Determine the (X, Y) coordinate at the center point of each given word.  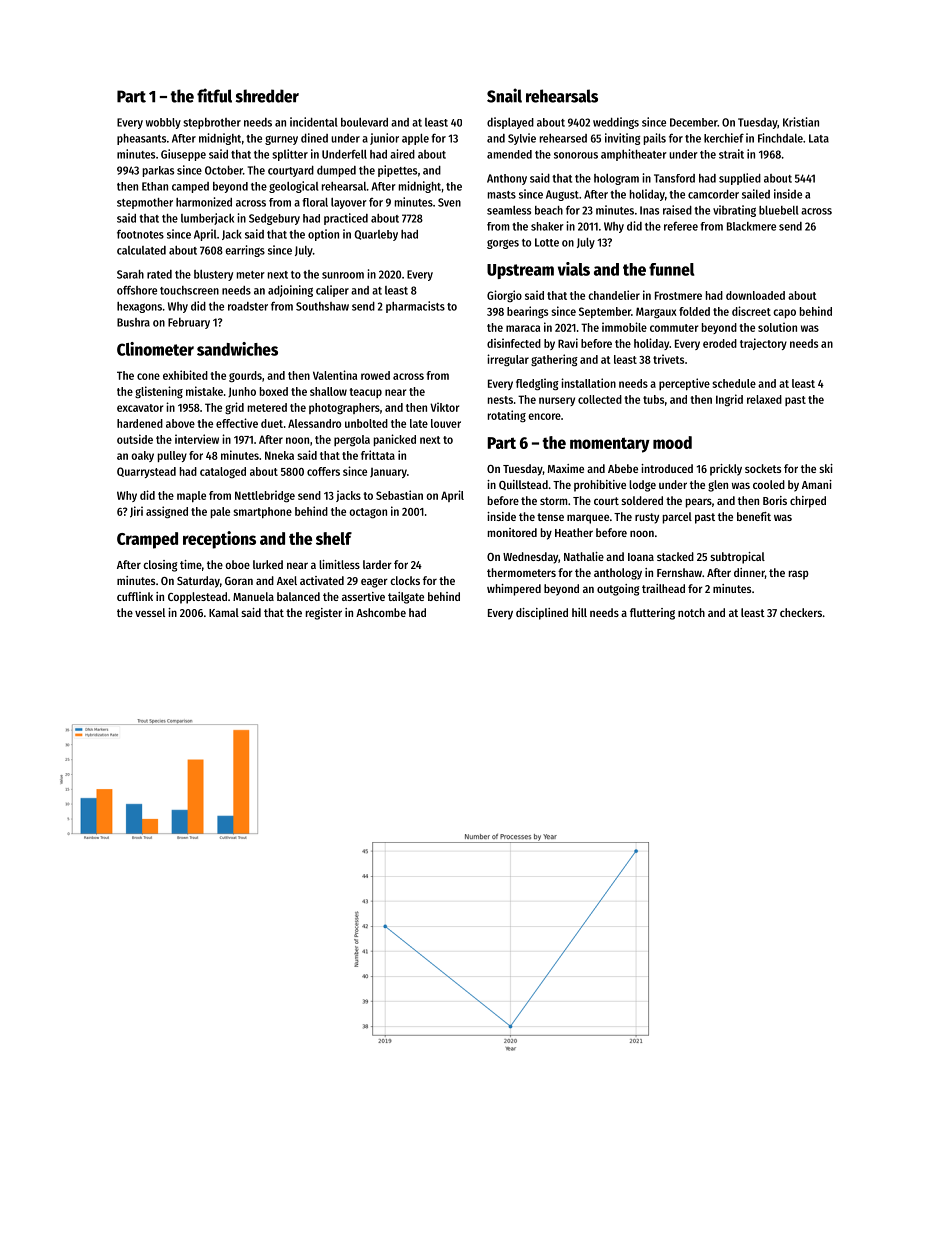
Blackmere (751, 226)
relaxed (764, 399)
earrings (245, 251)
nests (500, 400)
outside (135, 439)
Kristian (801, 122)
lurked (268, 564)
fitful (214, 95)
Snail (504, 95)
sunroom (343, 275)
